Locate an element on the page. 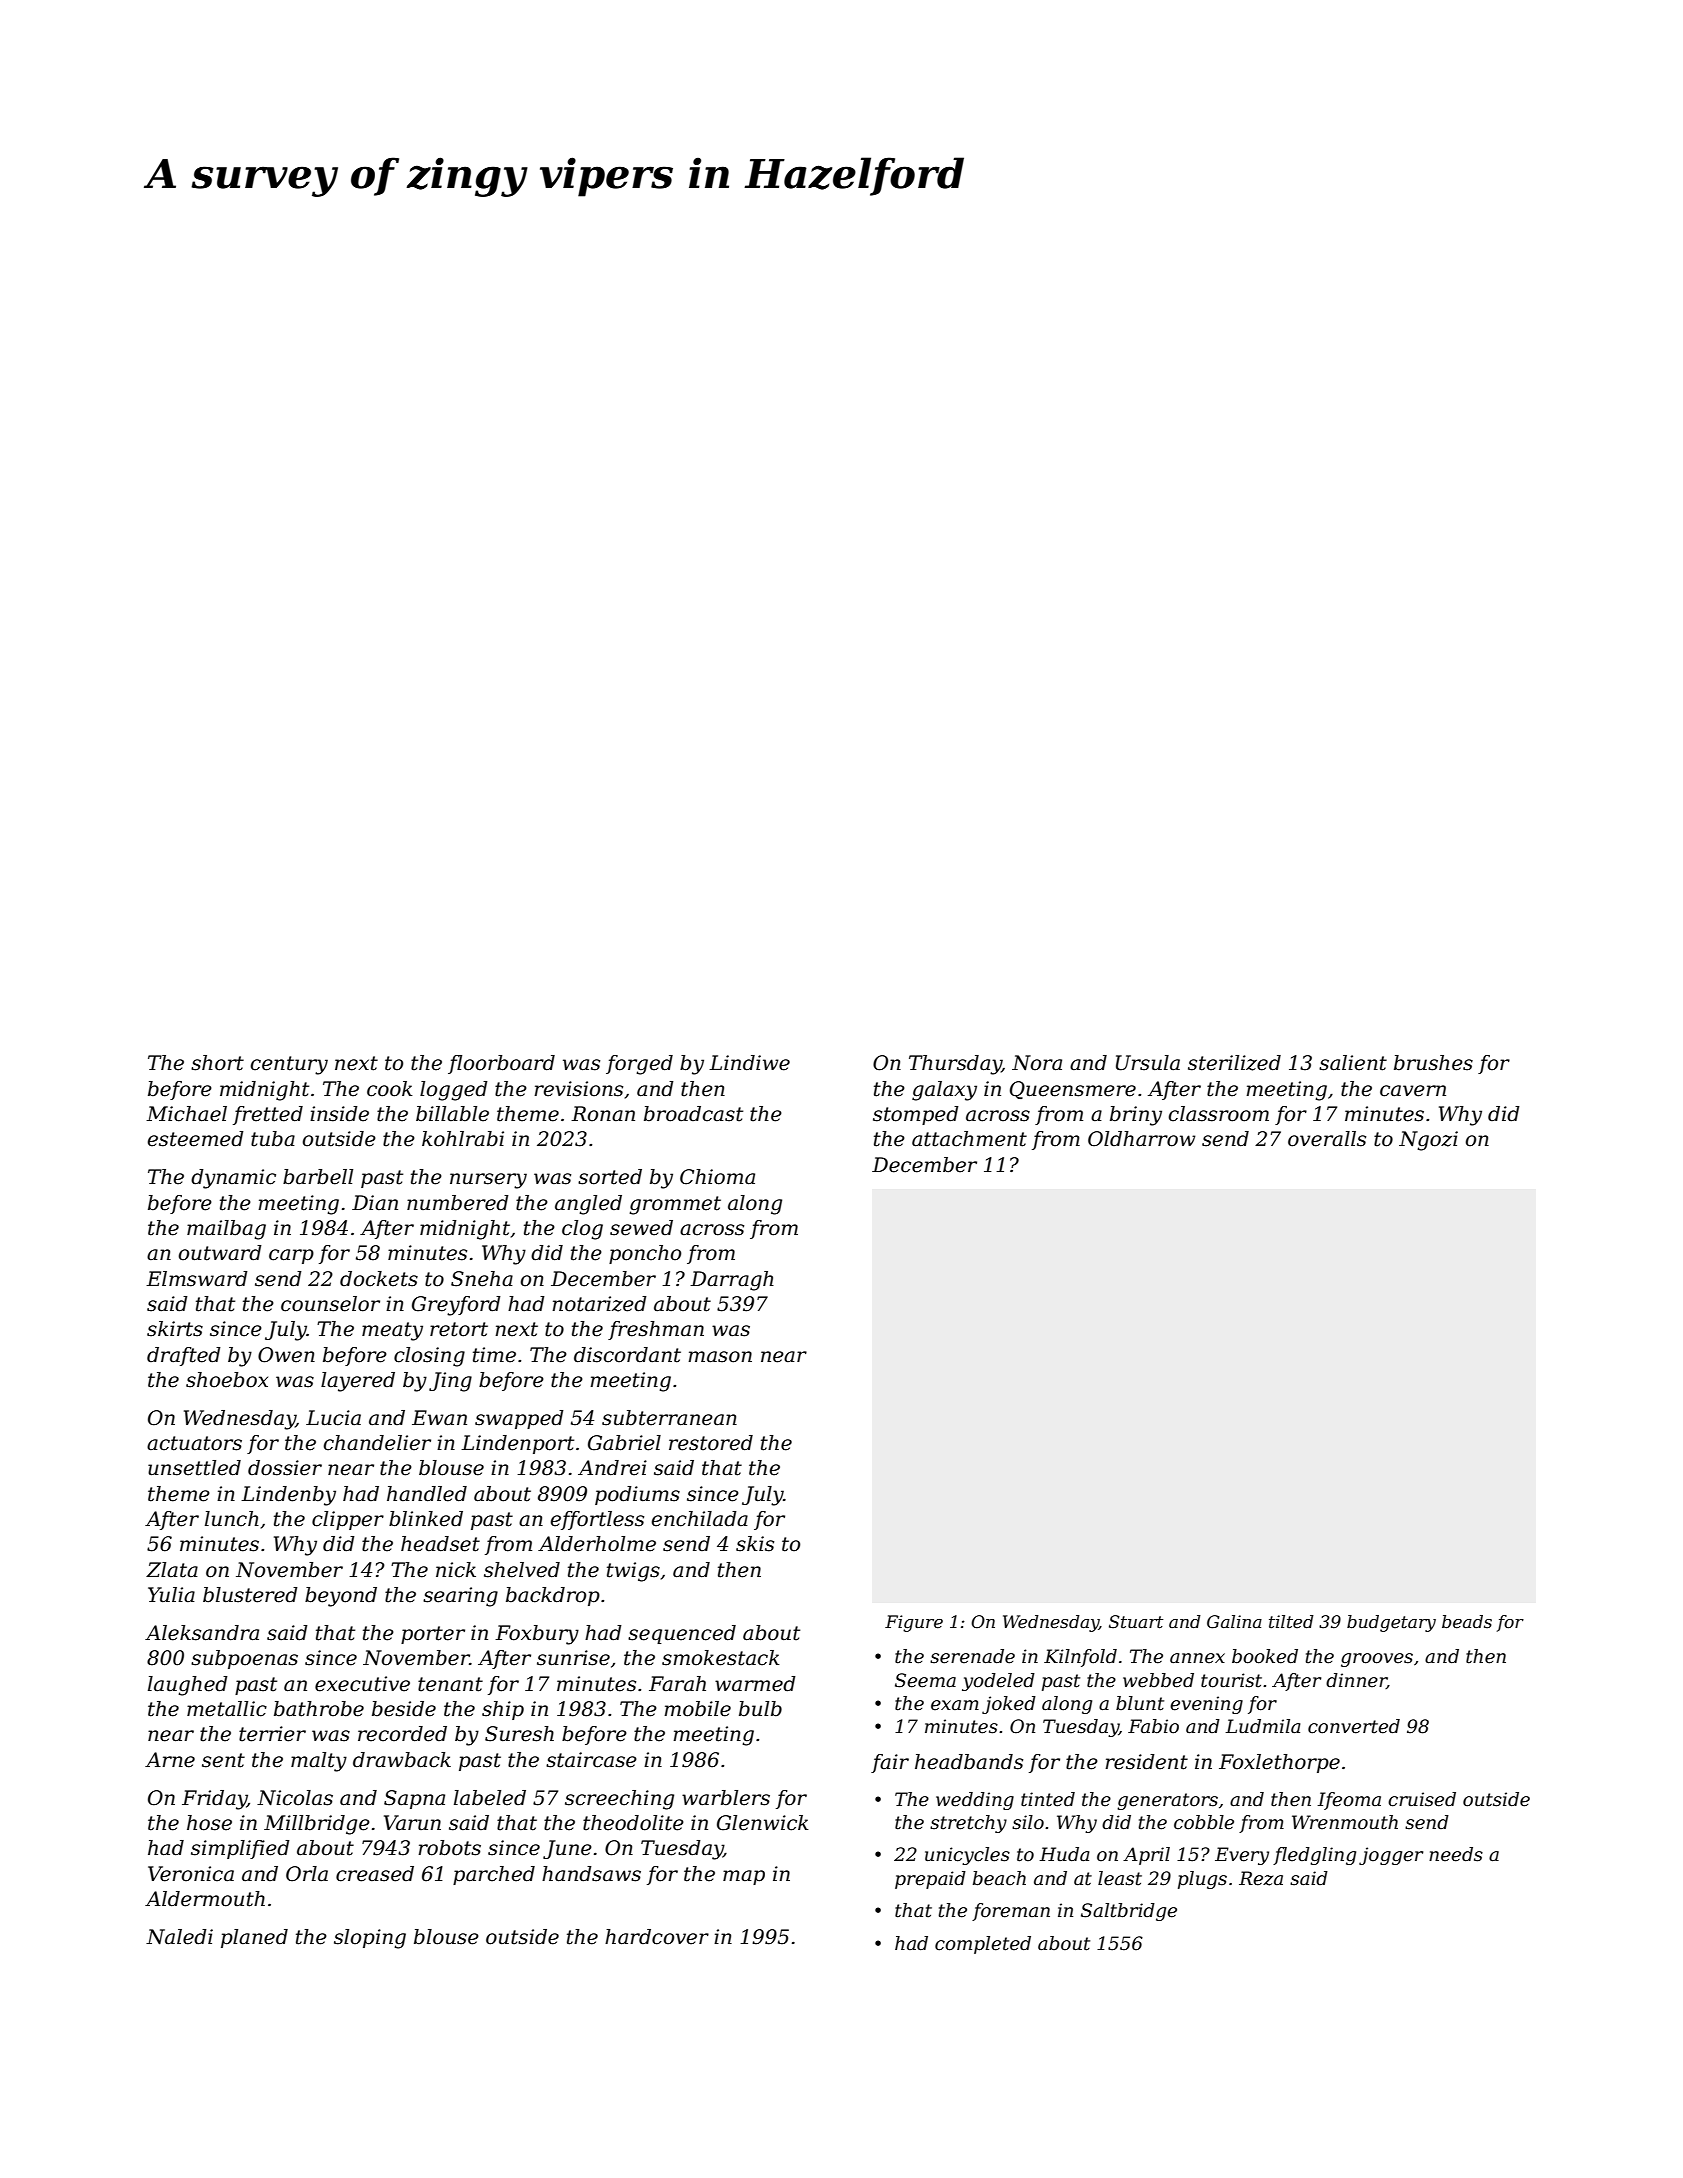  unicycles is located at coordinates (967, 1856).
